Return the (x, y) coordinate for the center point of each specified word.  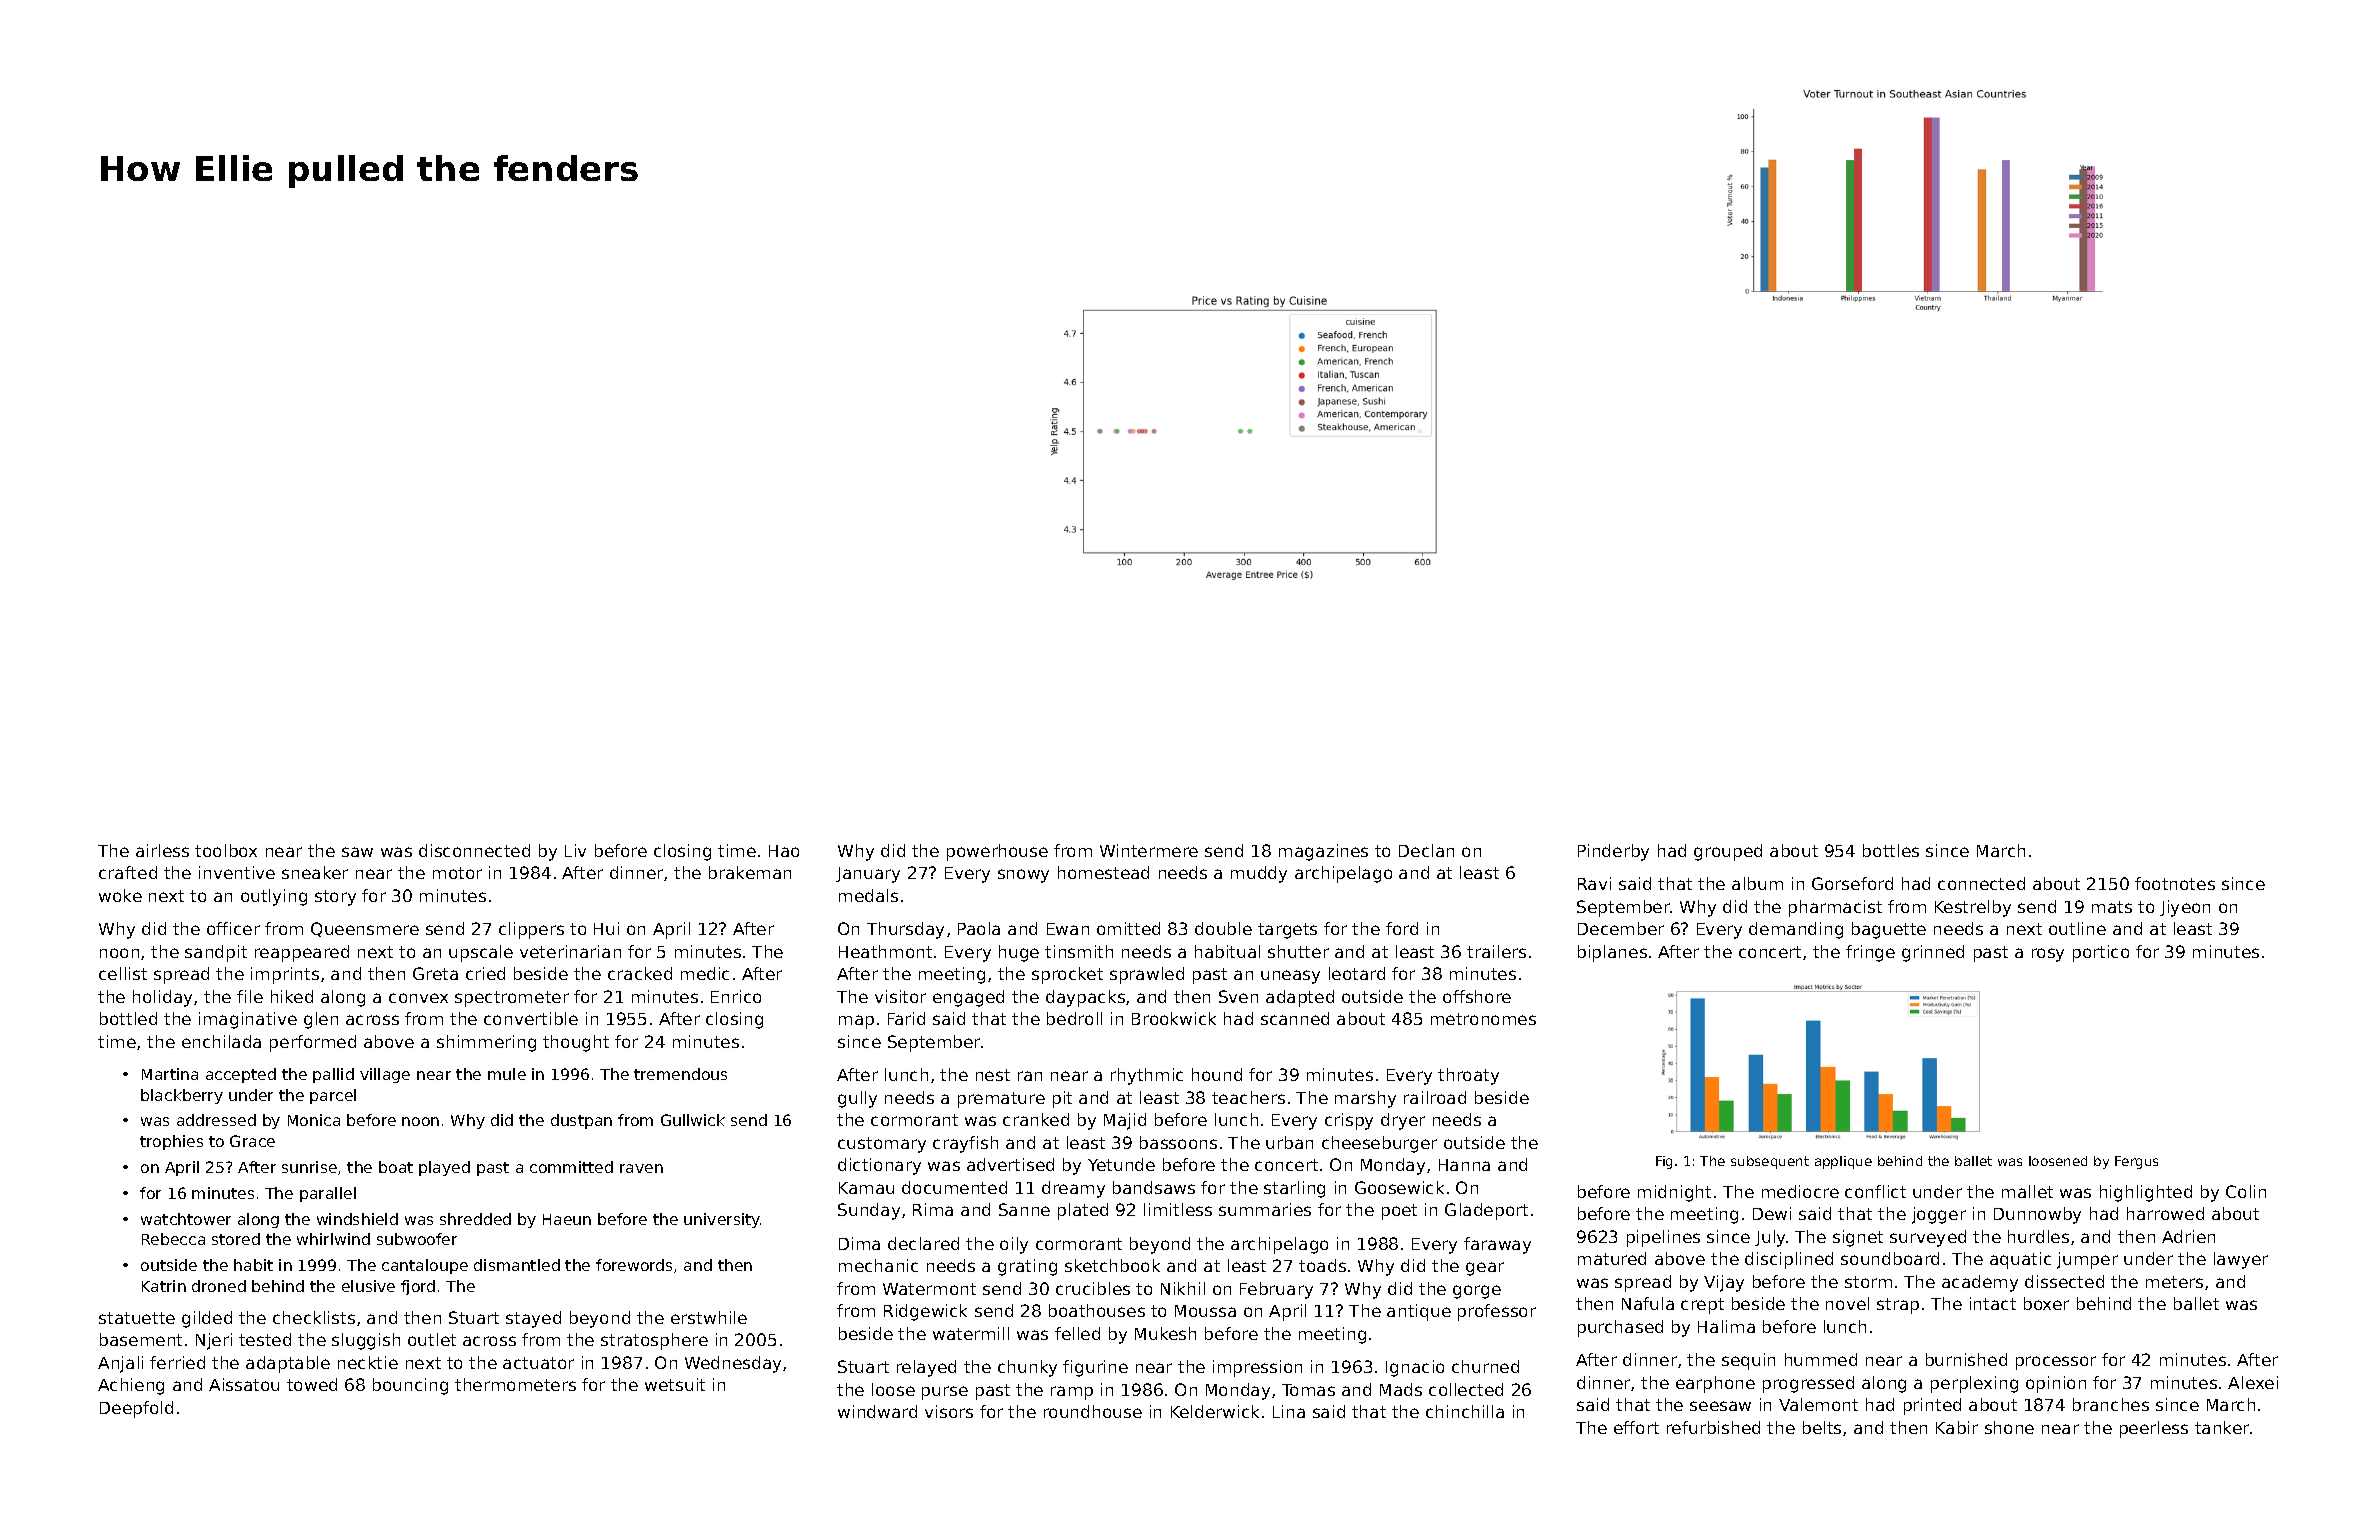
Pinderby (1613, 852)
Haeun (567, 1219)
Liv (575, 850)
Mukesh (1165, 1333)
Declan (1426, 850)
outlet (432, 1339)
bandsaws (1154, 1187)
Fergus (2136, 1162)
